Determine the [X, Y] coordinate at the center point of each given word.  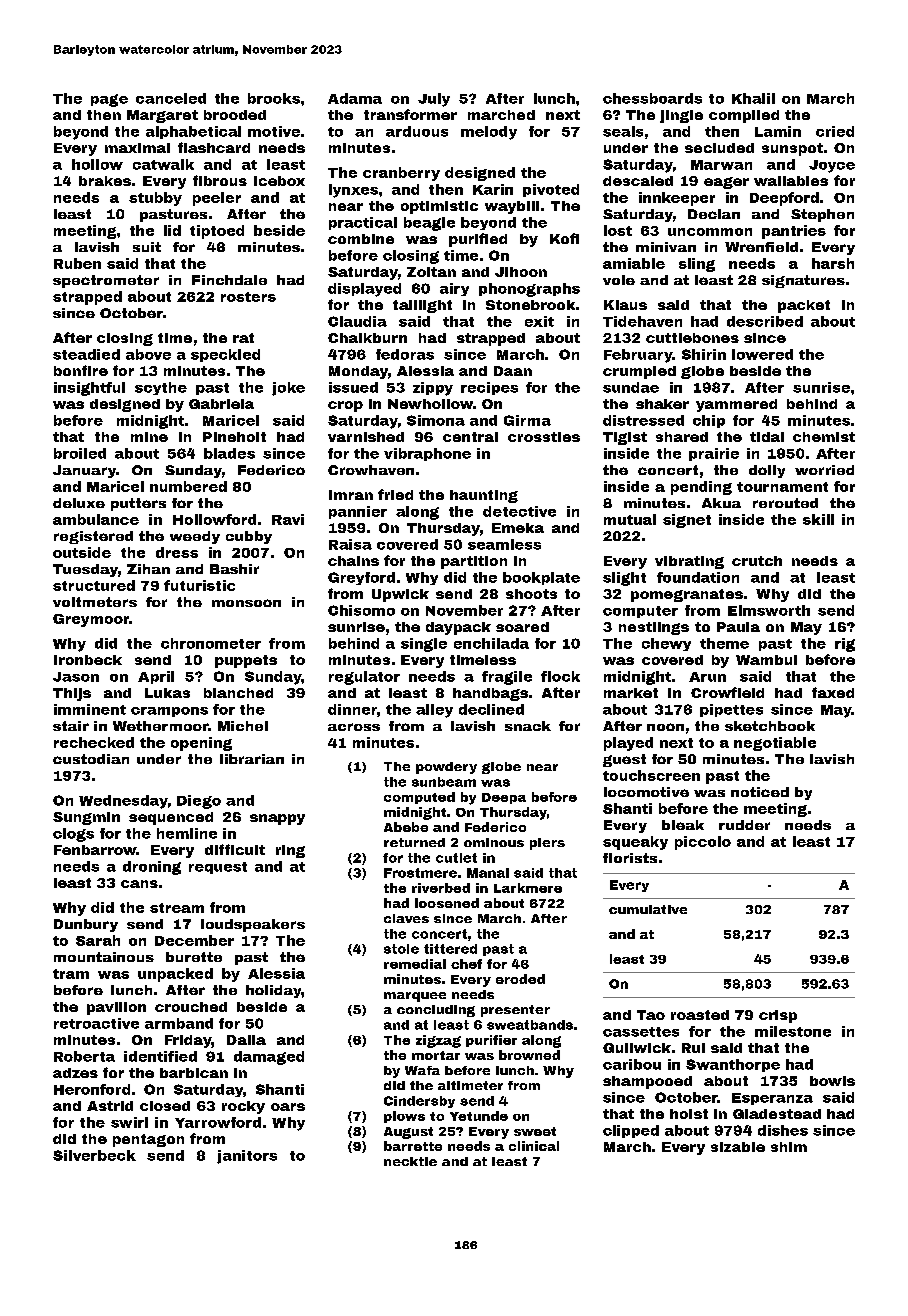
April [156, 677]
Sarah [98, 940]
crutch [757, 561]
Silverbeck [94, 1155]
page [109, 100]
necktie [410, 1161]
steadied [86, 354]
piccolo [703, 843]
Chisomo [361, 610]
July [434, 100]
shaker [662, 404]
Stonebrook [530, 305]
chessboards [652, 98]
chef [466, 964]
